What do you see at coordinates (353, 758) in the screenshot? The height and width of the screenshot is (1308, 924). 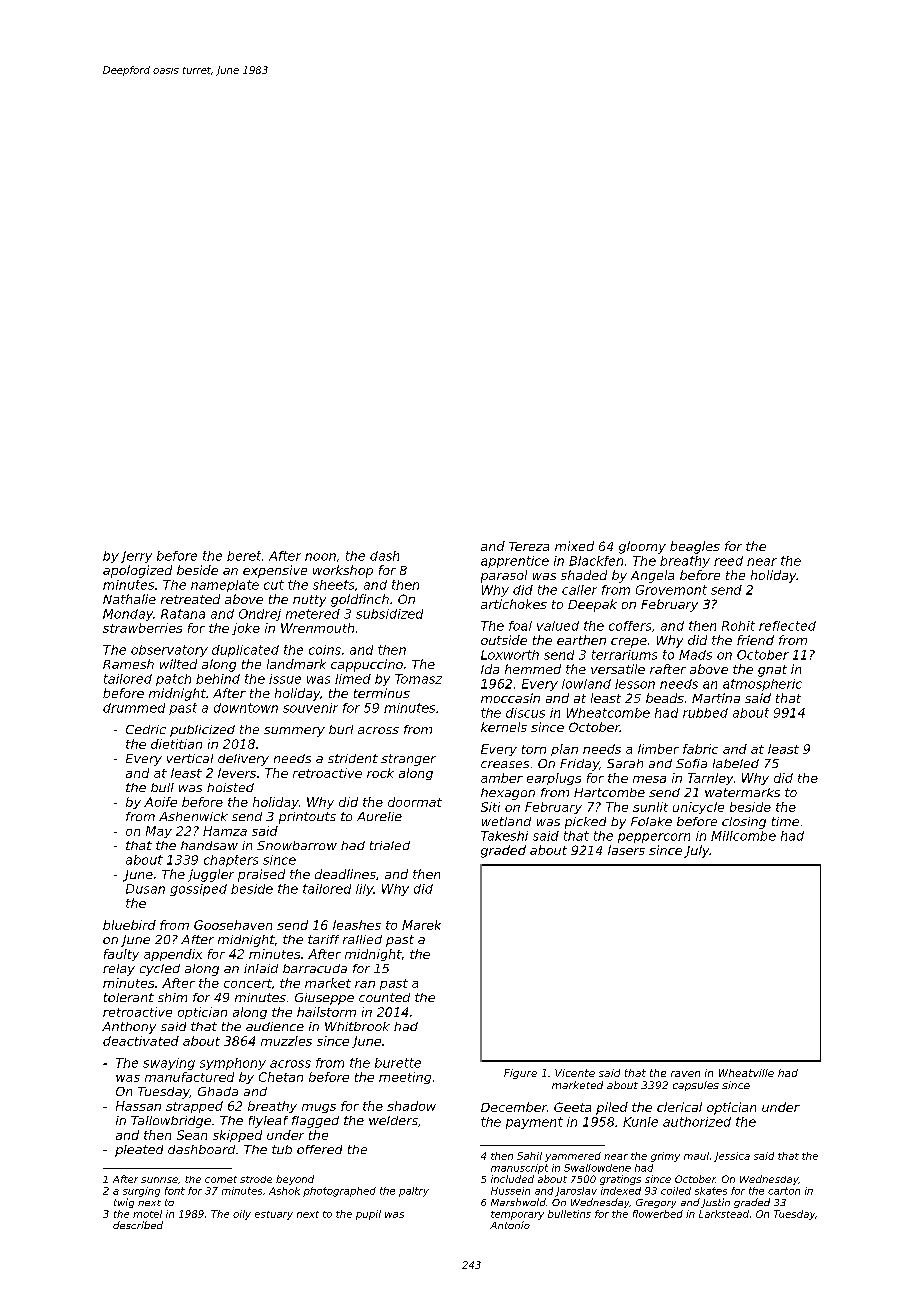 I see `strident` at bounding box center [353, 758].
